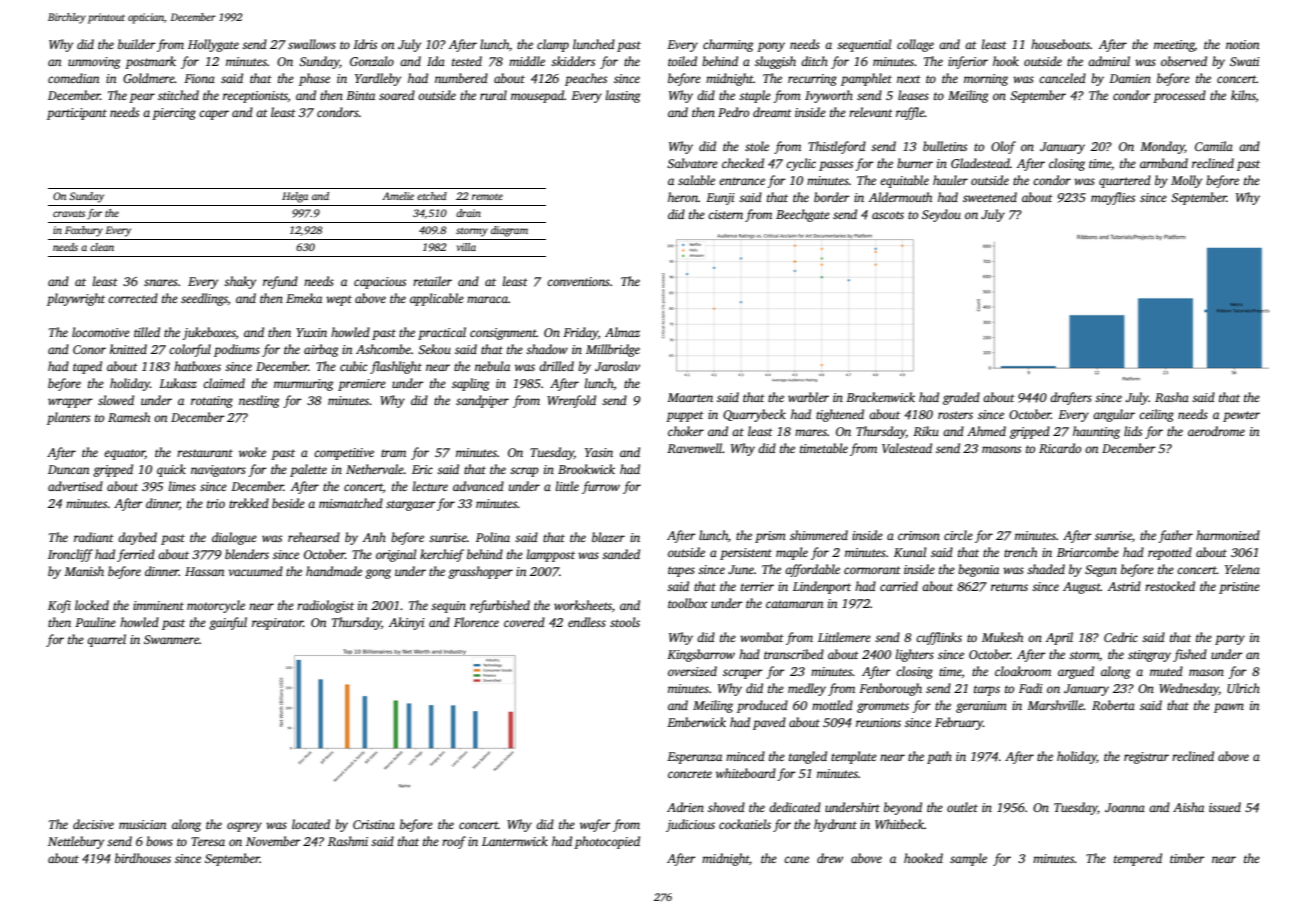 The width and height of the screenshot is (1308, 924). Describe the element at coordinates (682, 61) in the screenshot. I see `toiled` at that location.
